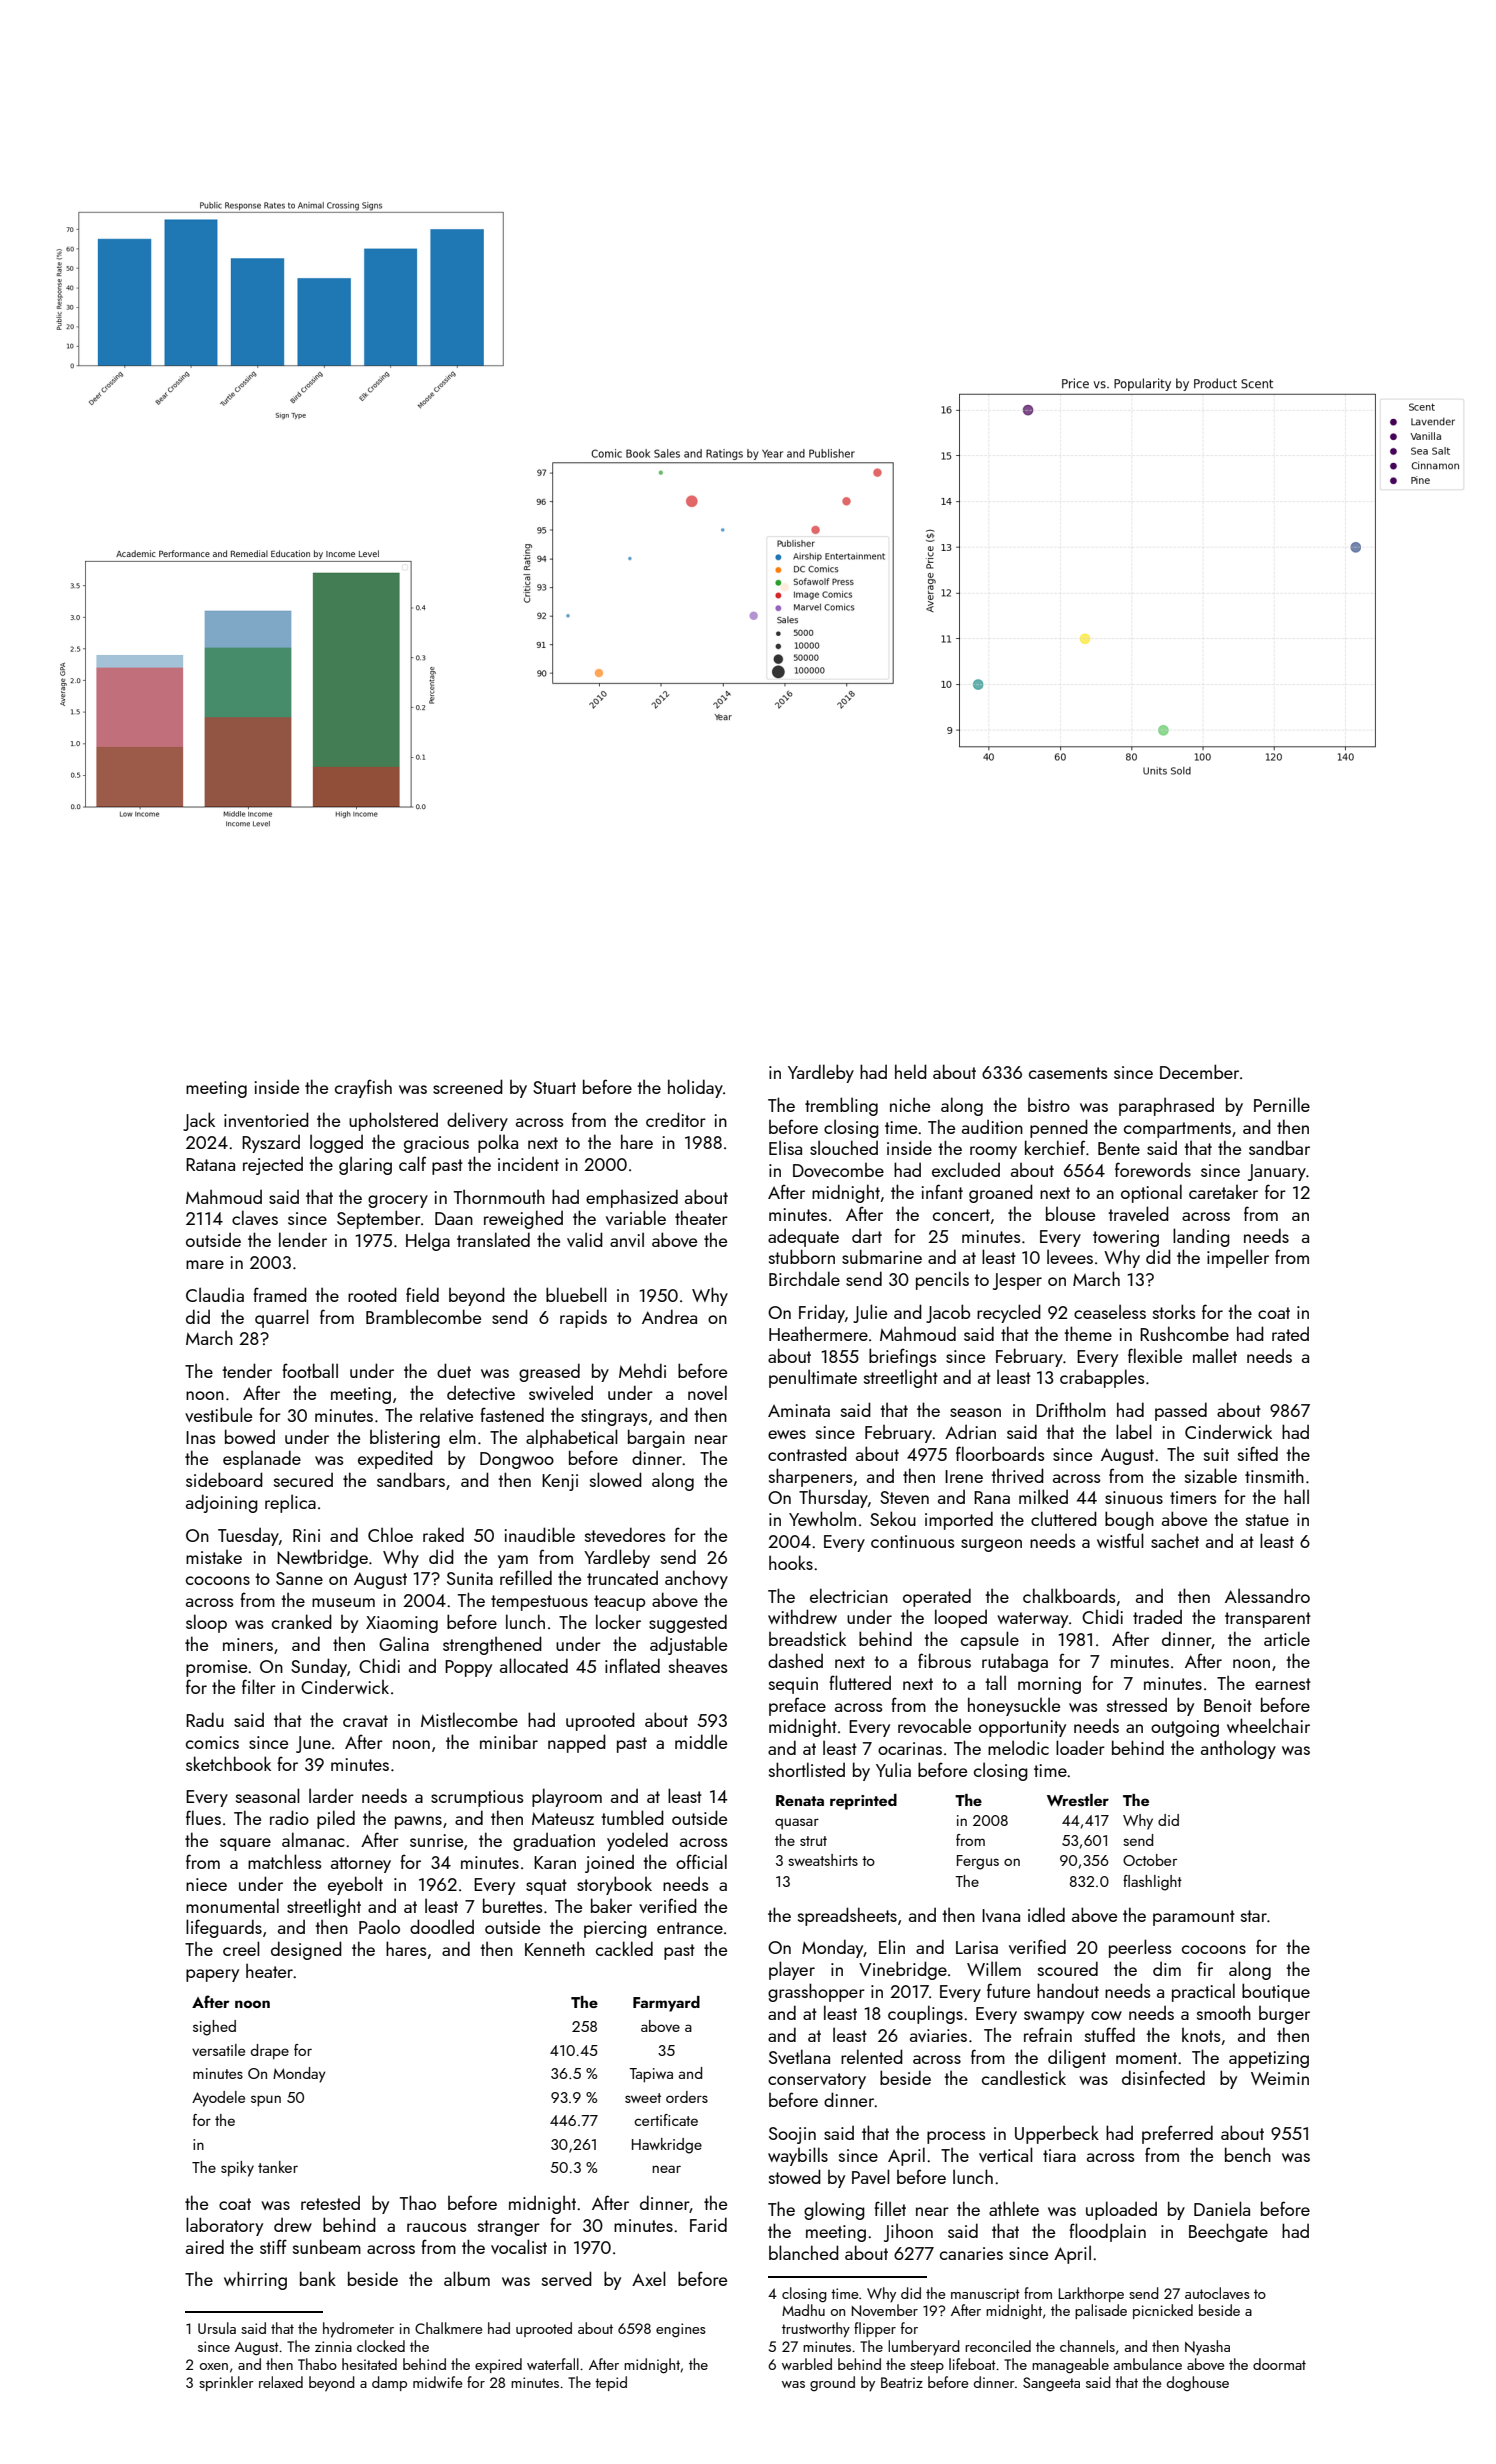 Image resolution: width=1496 pixels, height=2464 pixels. What do you see at coordinates (1258, 1453) in the image?
I see `sifted` at bounding box center [1258, 1453].
